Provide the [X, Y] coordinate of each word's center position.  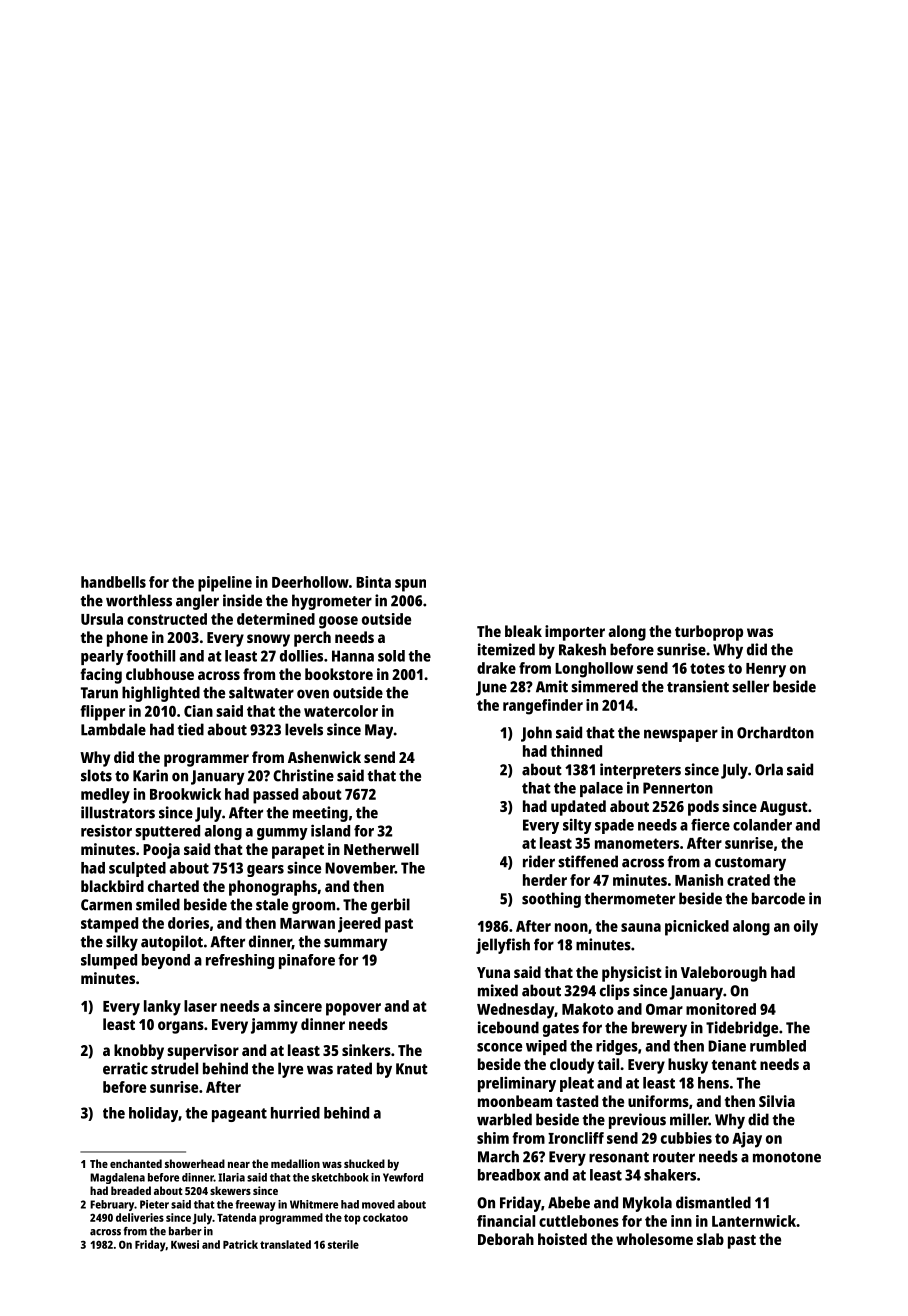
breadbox [509, 1175]
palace [601, 789]
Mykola [647, 1204]
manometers [637, 843]
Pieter [154, 1204]
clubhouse [160, 674]
